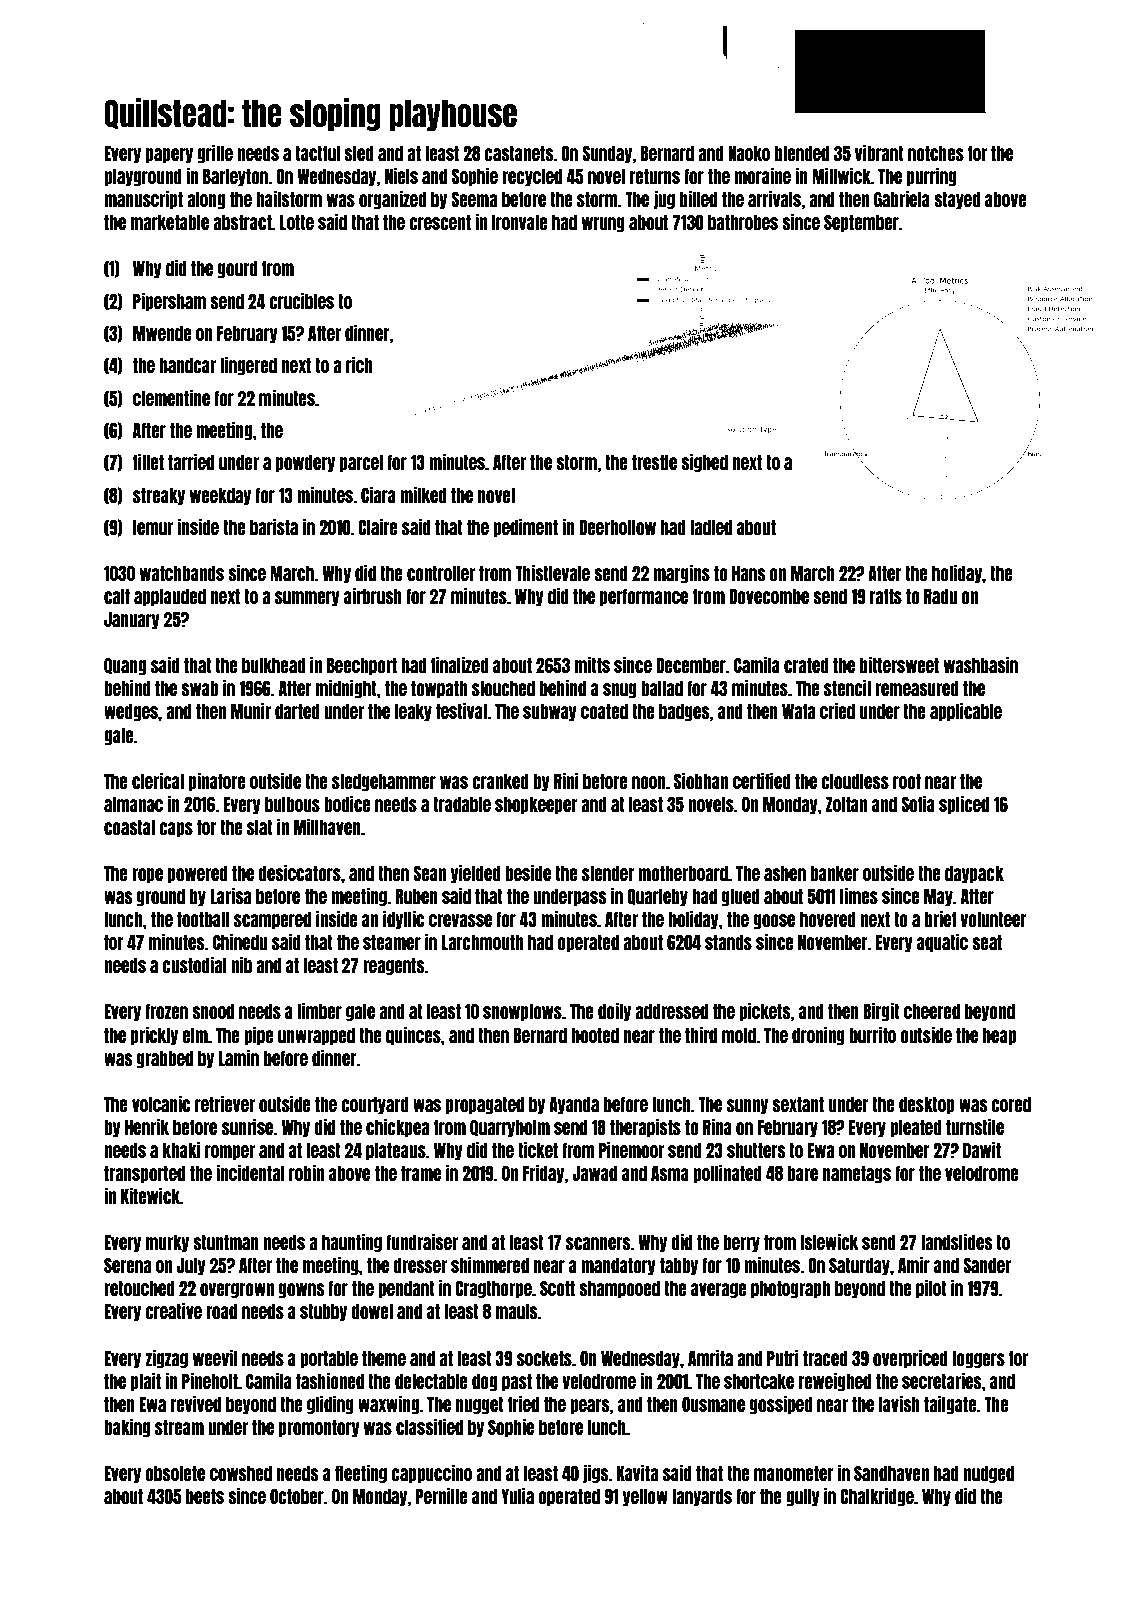 The image size is (1139, 1611). What do you see at coordinates (544, 1358) in the page?
I see `sockets` at bounding box center [544, 1358].
